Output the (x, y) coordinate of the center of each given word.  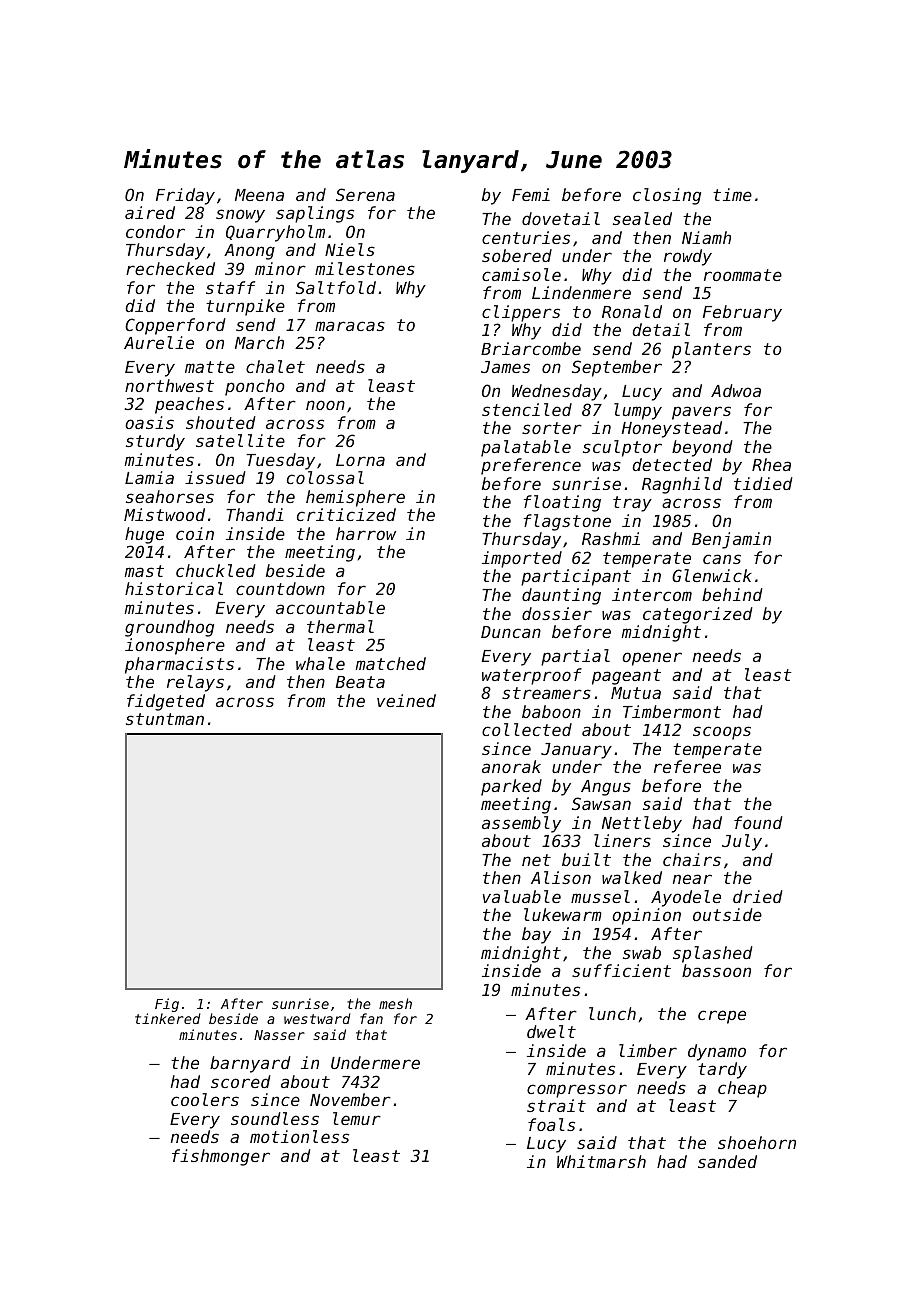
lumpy (638, 411)
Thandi (255, 514)
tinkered (168, 1019)
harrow (366, 533)
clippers (521, 313)
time (732, 194)
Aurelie (159, 342)
